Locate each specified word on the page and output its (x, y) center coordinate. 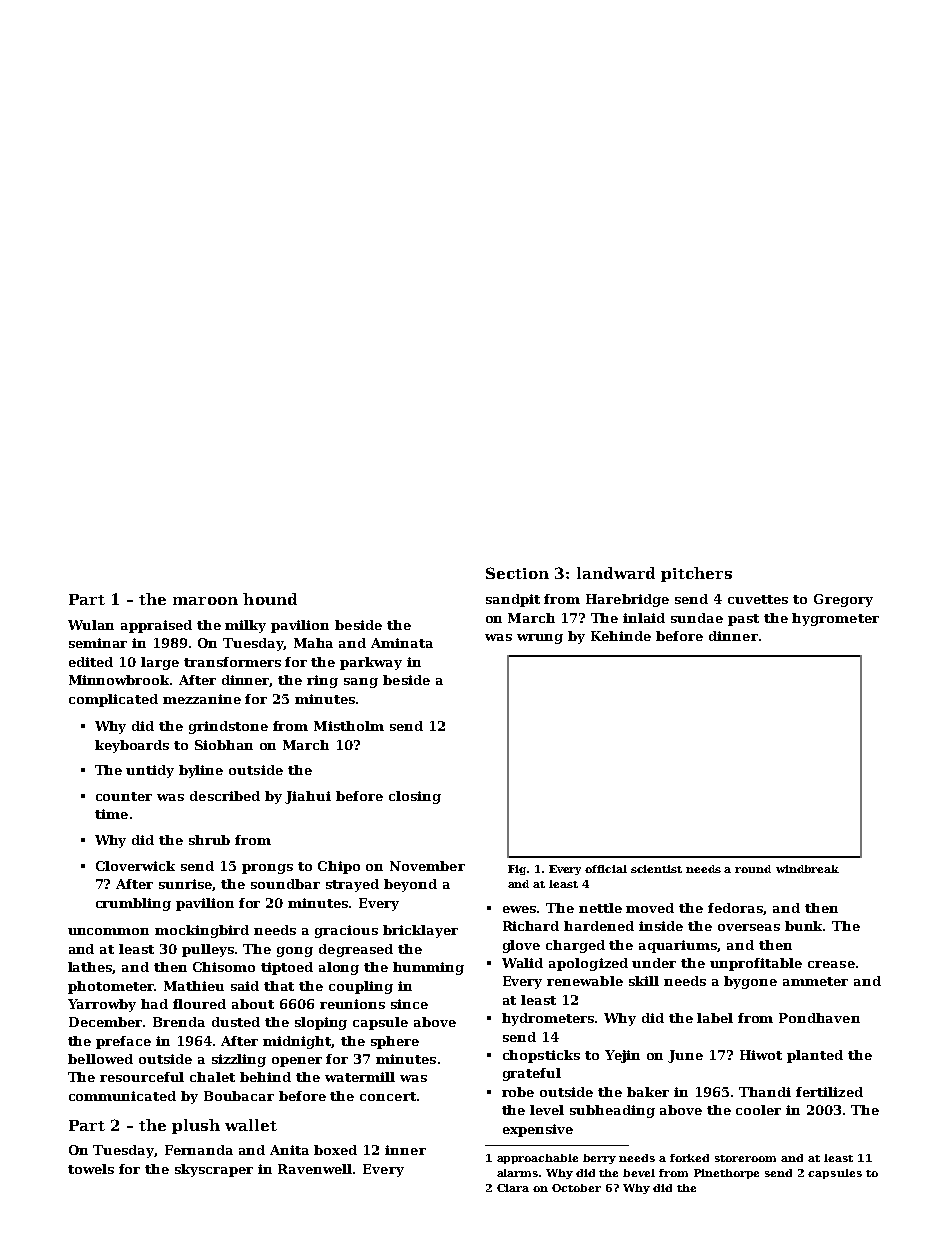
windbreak (807, 869)
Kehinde (621, 636)
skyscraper (214, 1170)
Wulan (91, 625)
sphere (395, 1042)
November (427, 866)
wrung (540, 639)
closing (415, 797)
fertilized (829, 1092)
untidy (150, 771)
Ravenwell (316, 1169)
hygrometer (835, 619)
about (253, 1004)
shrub (209, 840)
